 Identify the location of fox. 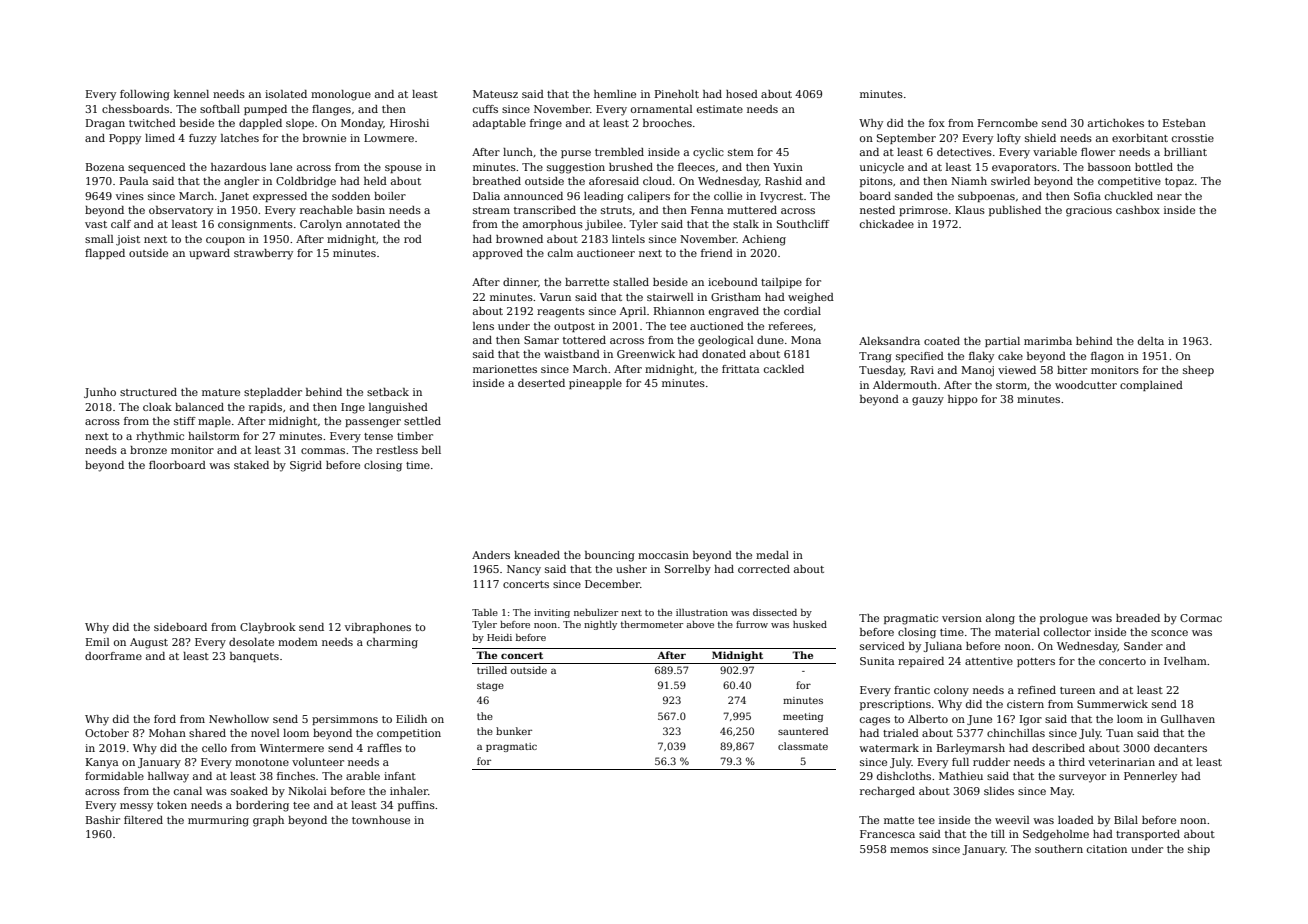
(937, 123).
